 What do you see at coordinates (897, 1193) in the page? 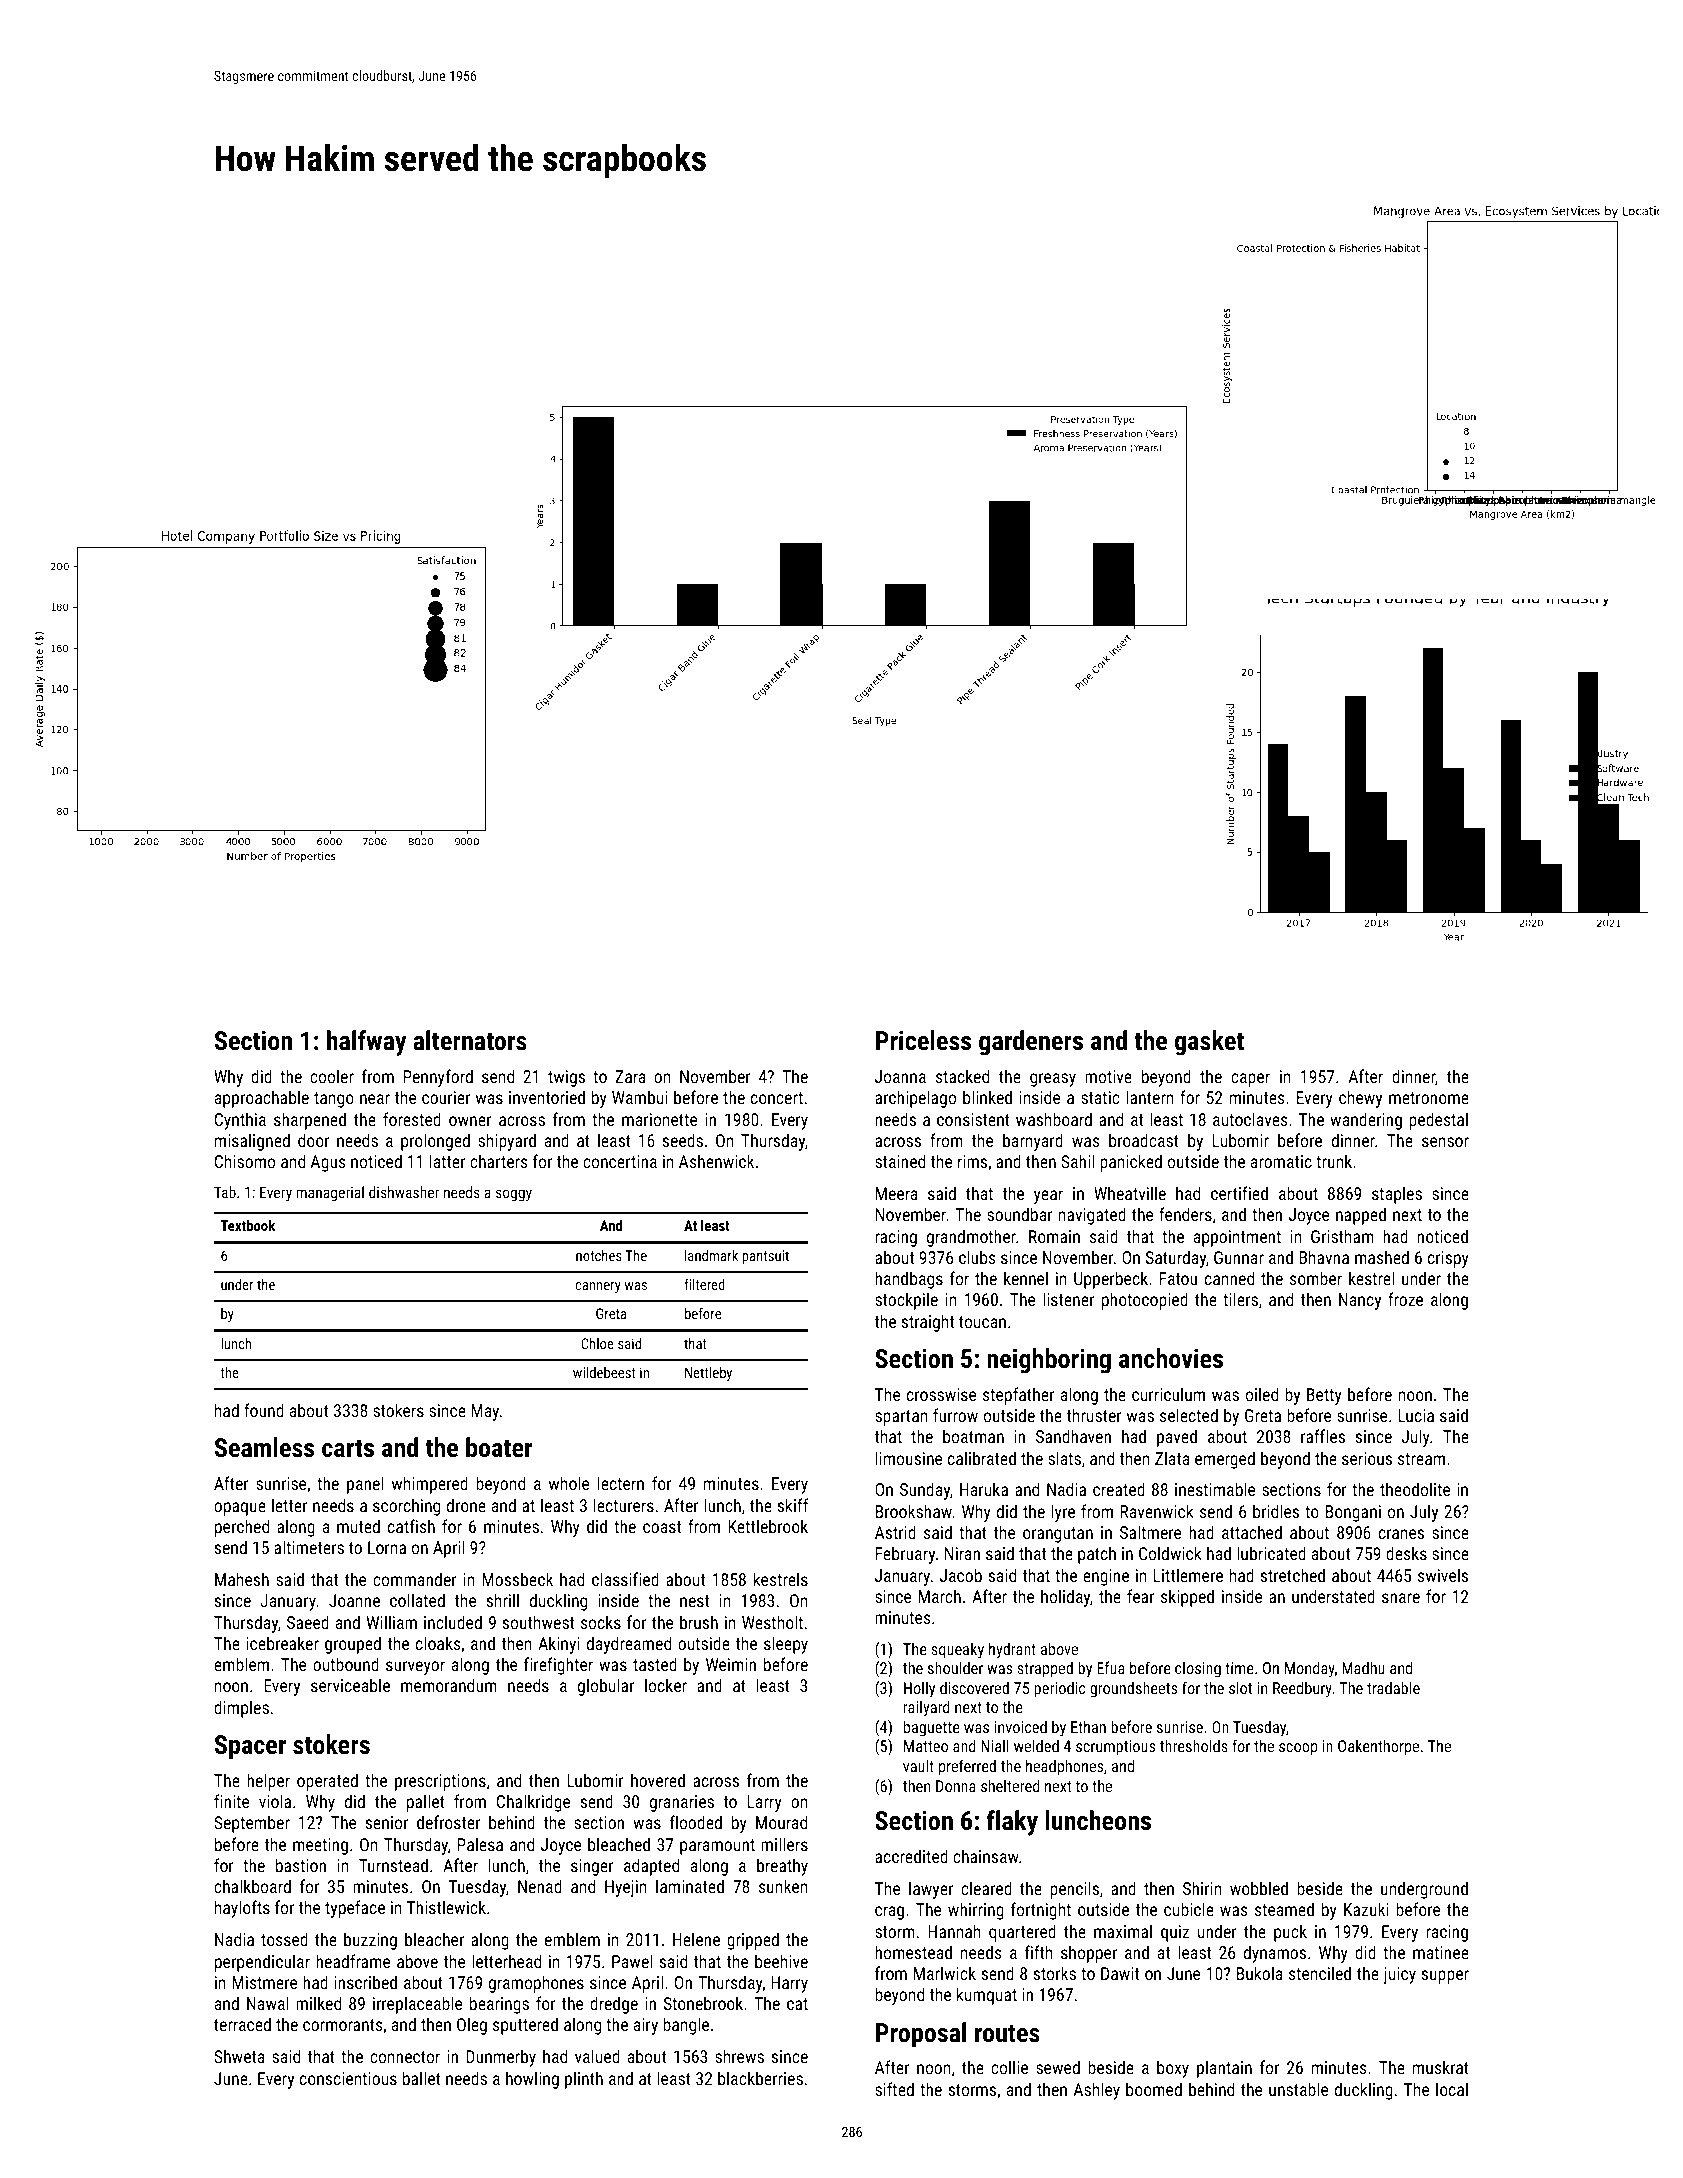
I see `Meera` at bounding box center [897, 1193].
